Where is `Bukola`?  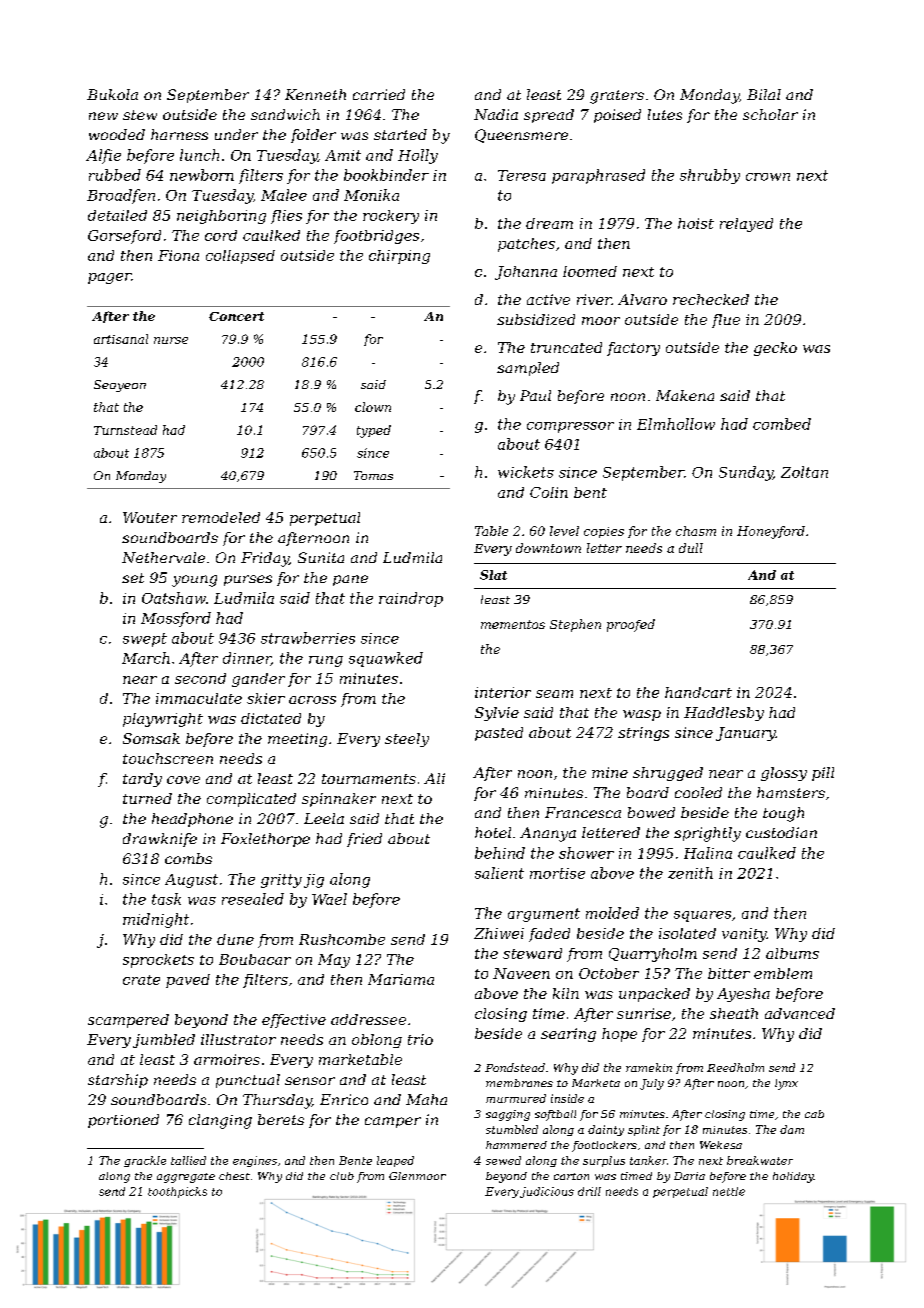 Bukola is located at coordinates (112, 94).
